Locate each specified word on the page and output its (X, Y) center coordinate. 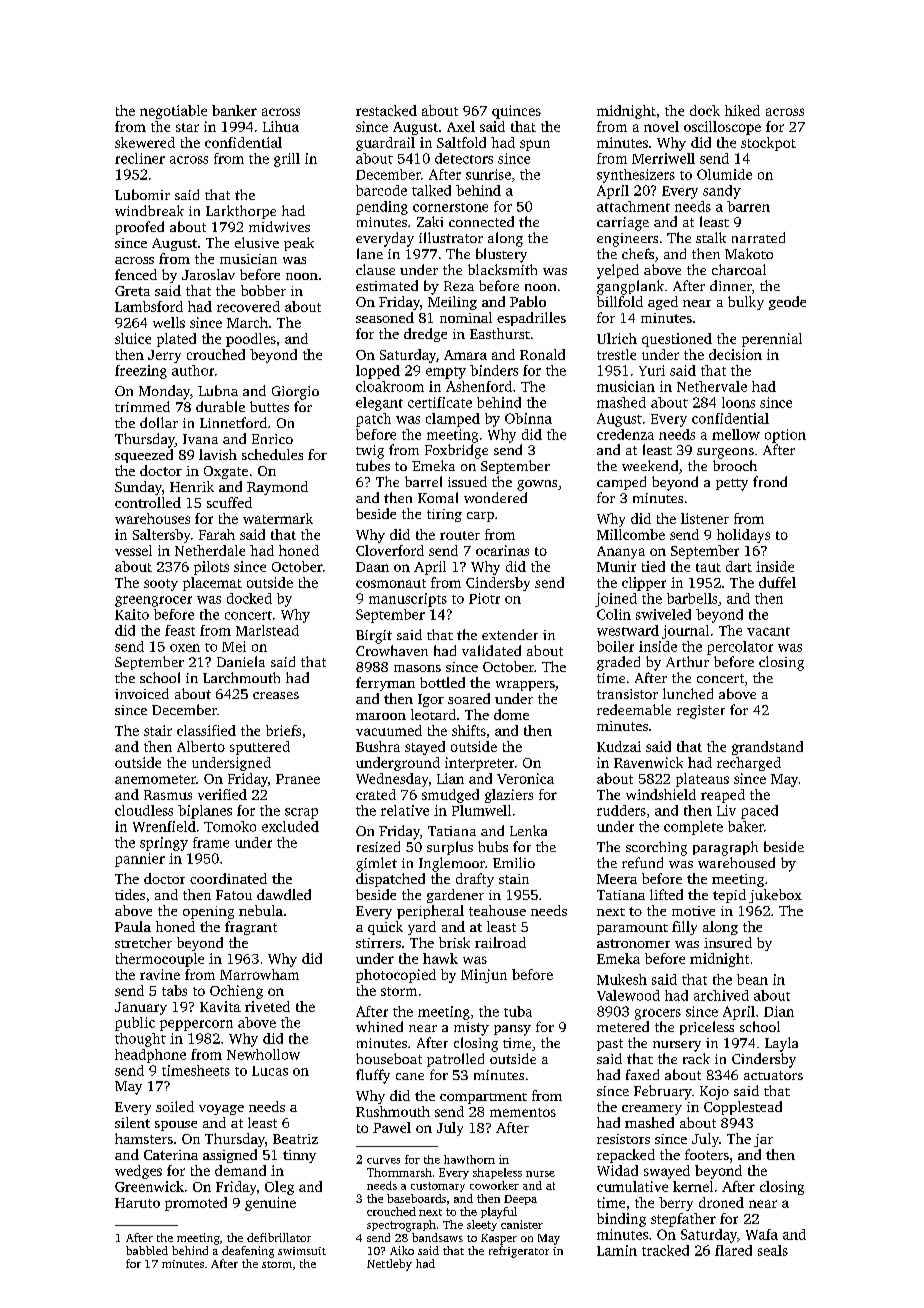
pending (382, 208)
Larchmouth (241, 677)
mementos (523, 1112)
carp (480, 517)
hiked (742, 110)
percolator (740, 648)
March (247, 322)
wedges (138, 1172)
